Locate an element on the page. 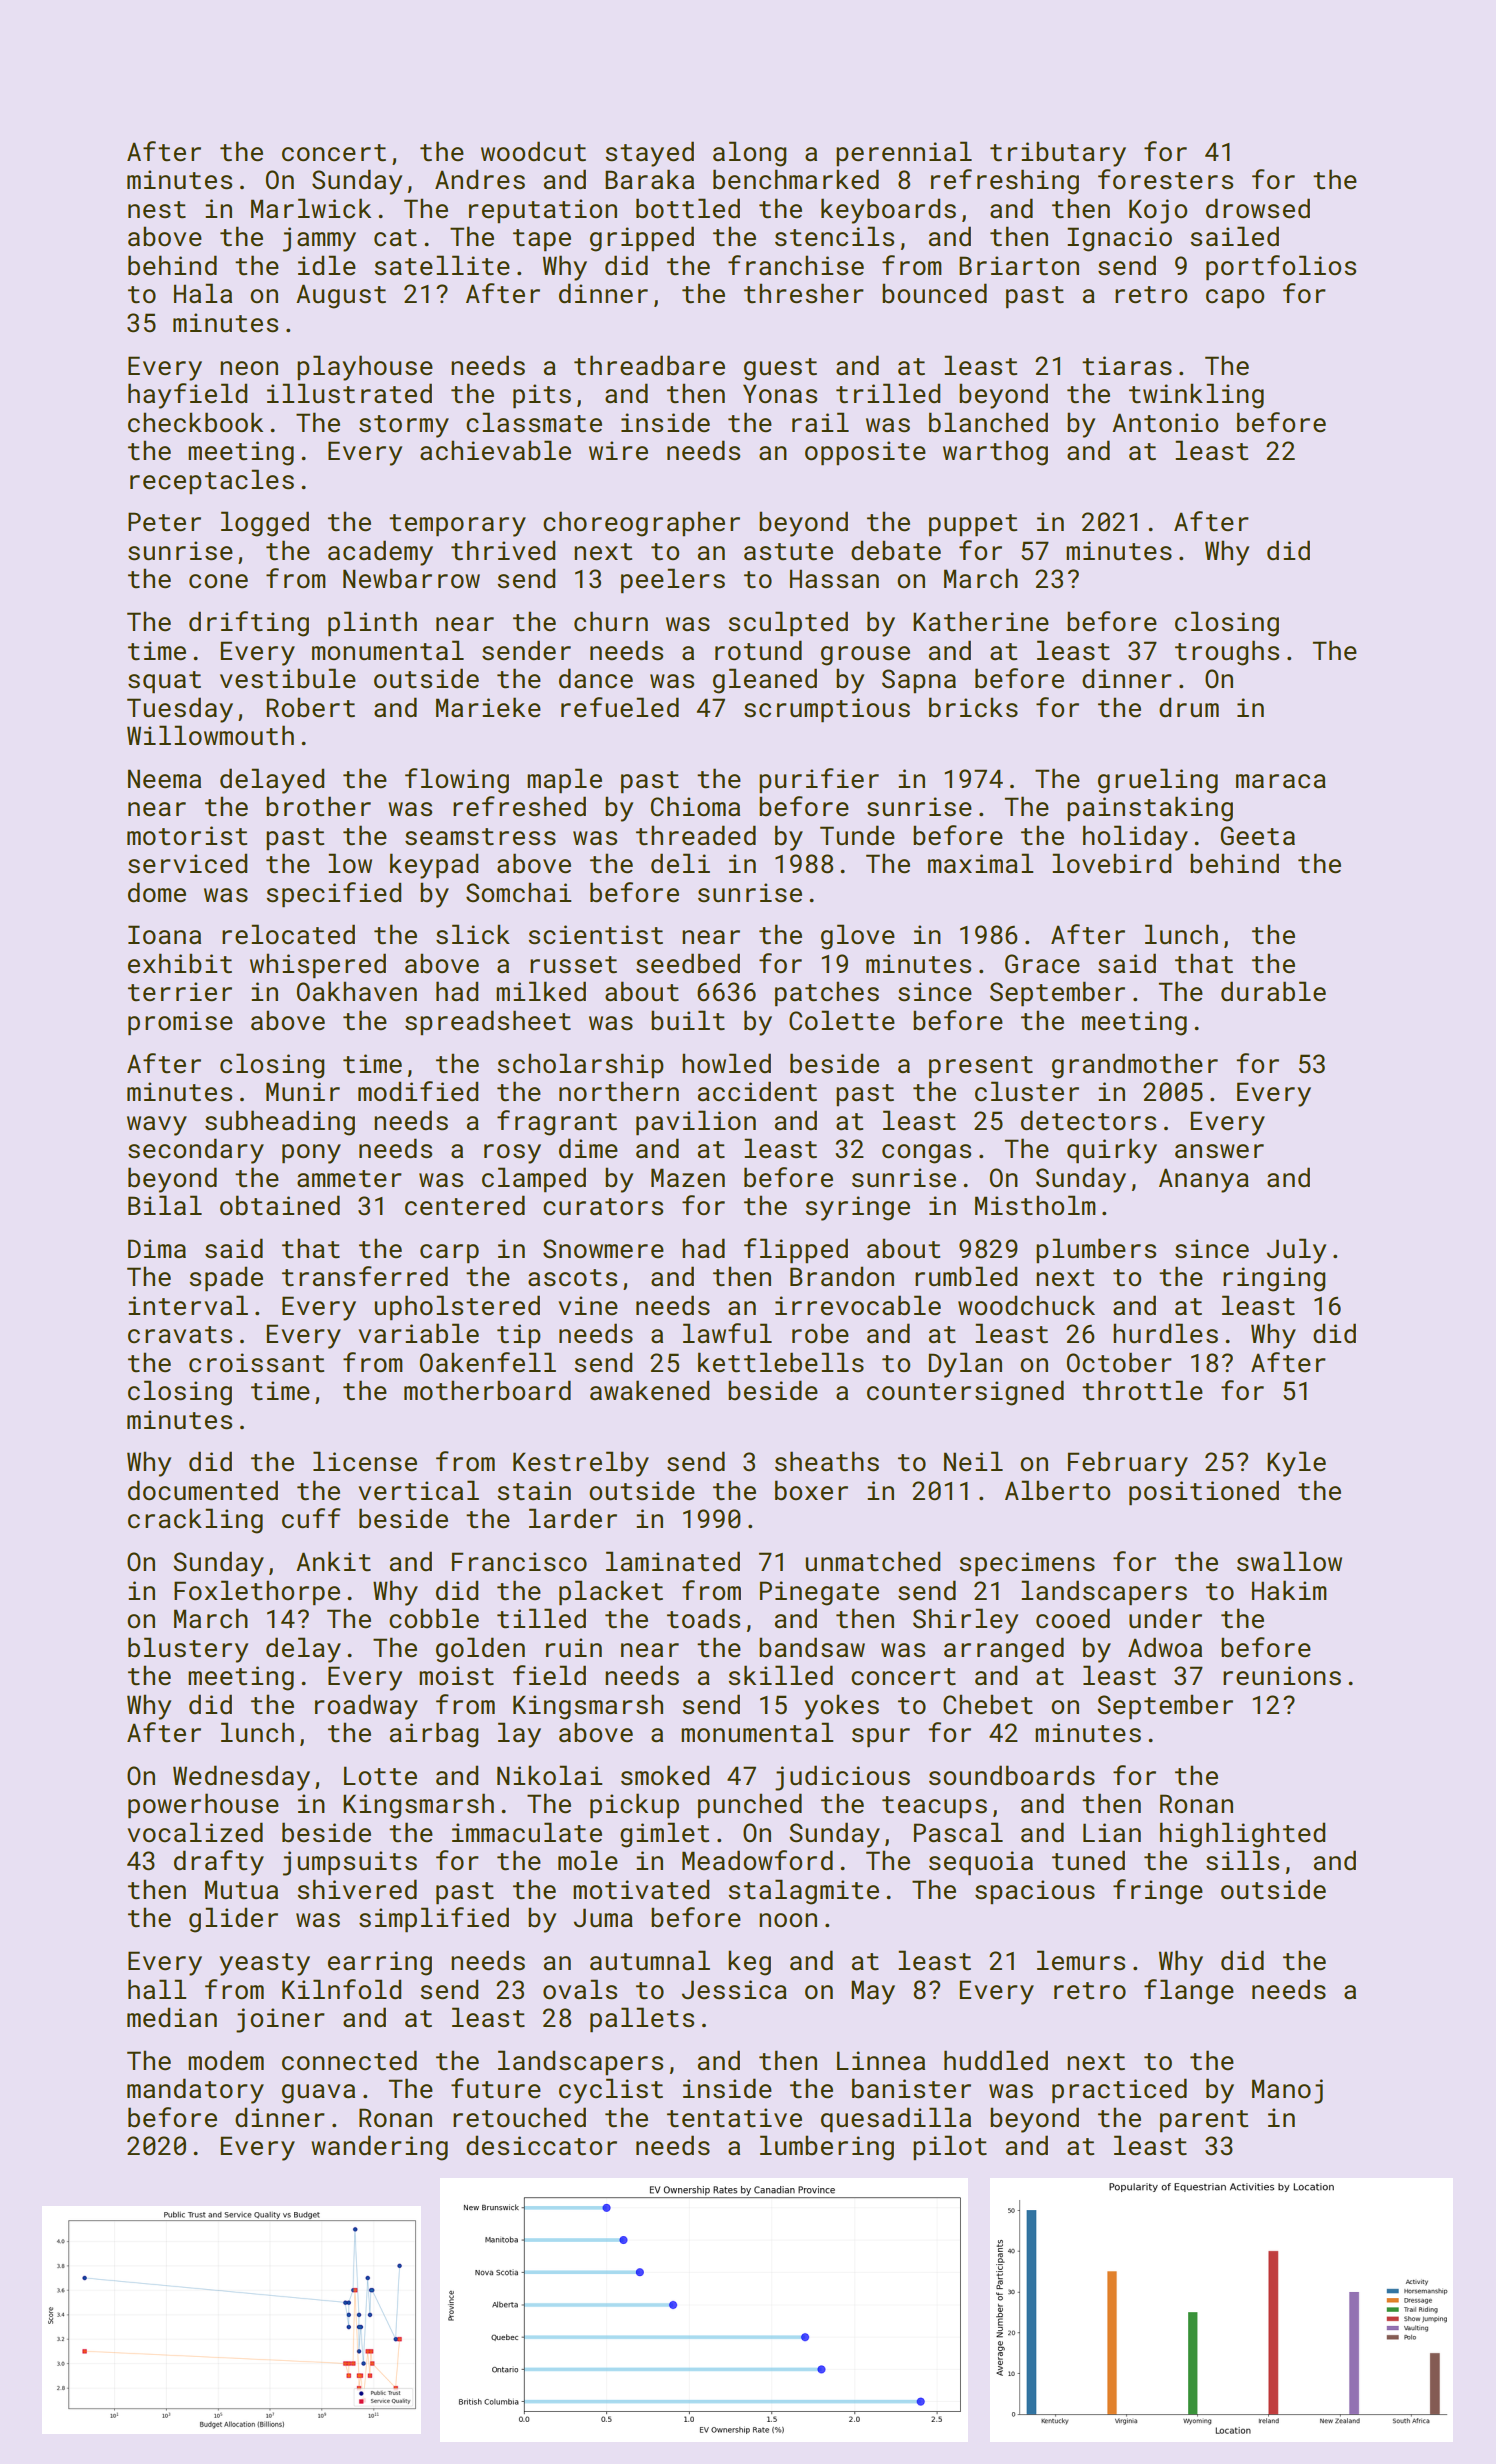 The image size is (1496, 2464). churn is located at coordinates (611, 621).
